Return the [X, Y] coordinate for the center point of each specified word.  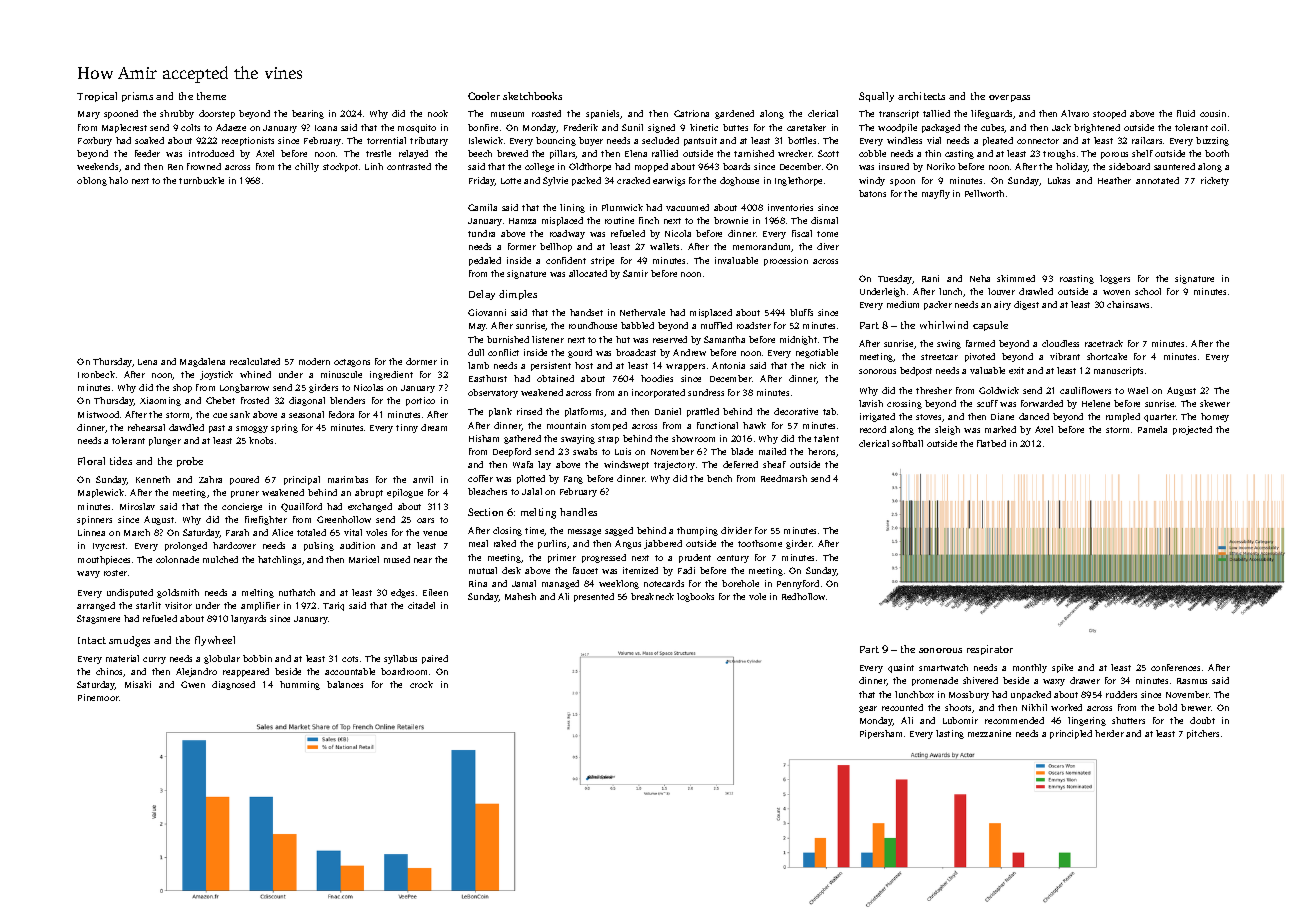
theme [211, 96]
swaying [578, 439]
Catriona [691, 113]
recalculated [255, 361]
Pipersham [881, 734]
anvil [423, 479]
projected [1192, 430]
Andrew [689, 352]
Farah [237, 532]
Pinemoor [98, 697]
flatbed [991, 443]
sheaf [774, 464]
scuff [987, 403]
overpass [1009, 98]
